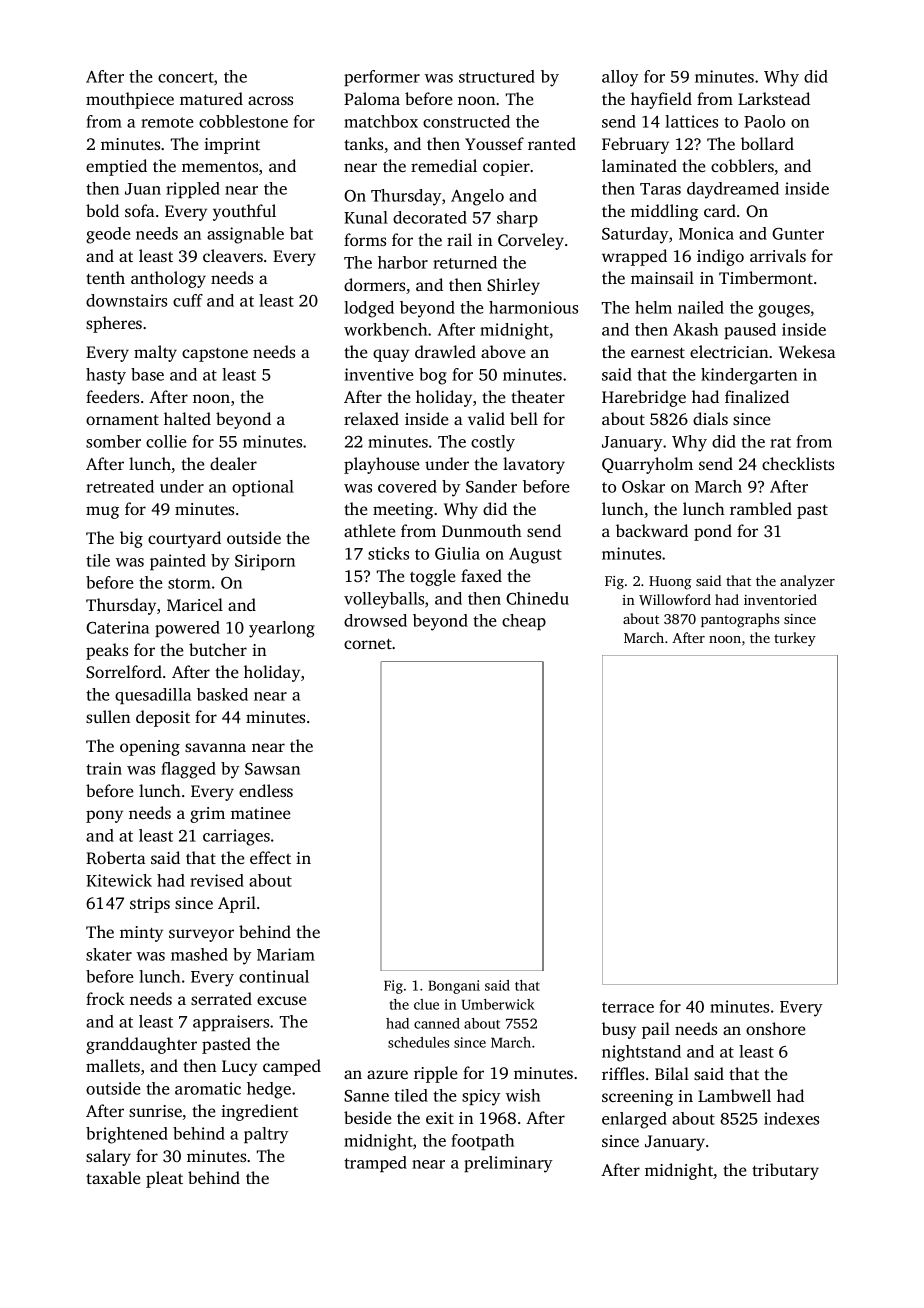 The image size is (924, 1308). I want to click on tributary, so click(785, 1171).
